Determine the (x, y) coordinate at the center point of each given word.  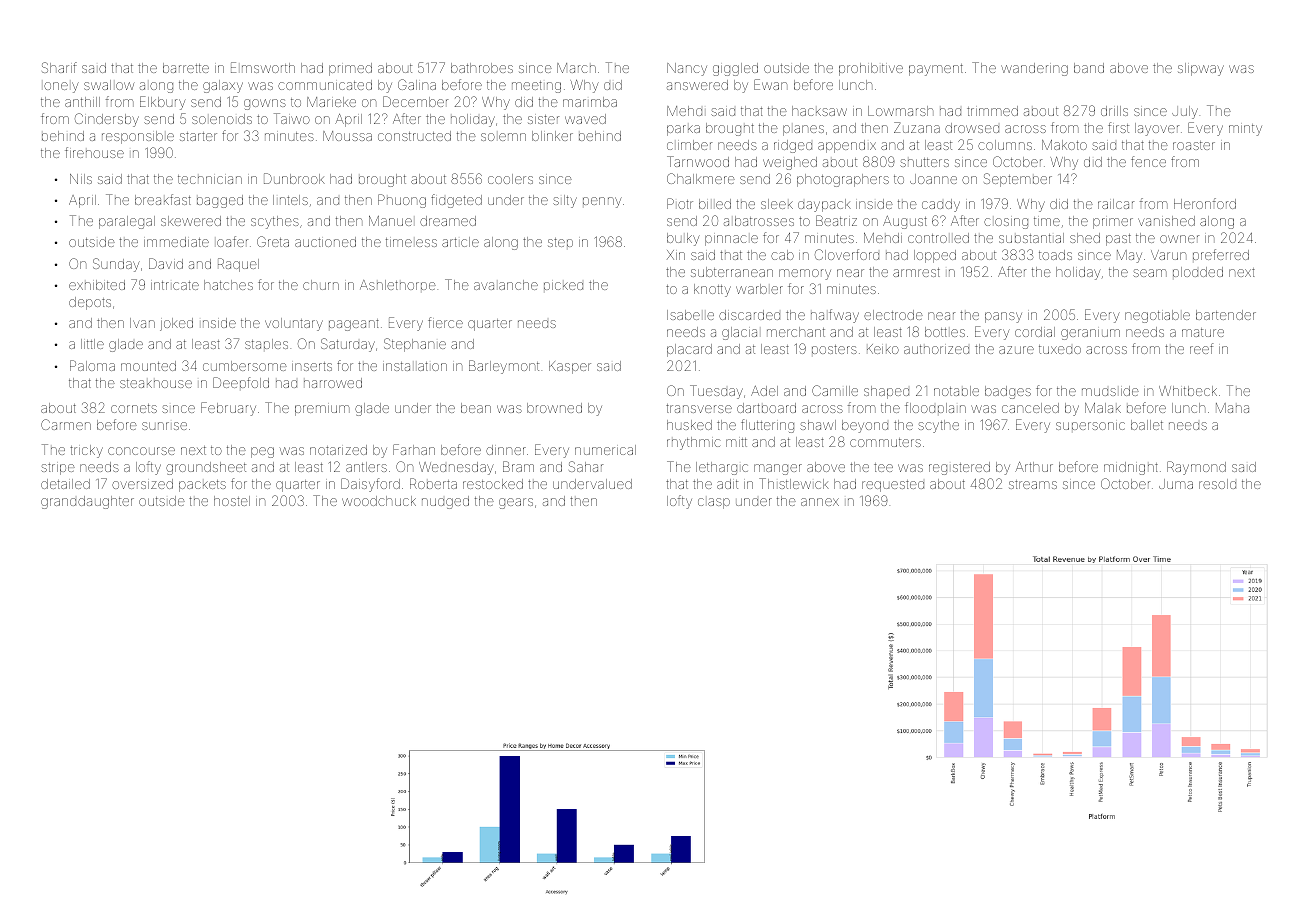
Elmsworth (263, 67)
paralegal (127, 222)
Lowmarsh (900, 111)
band (1089, 68)
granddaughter (87, 502)
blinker (552, 136)
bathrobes (482, 68)
